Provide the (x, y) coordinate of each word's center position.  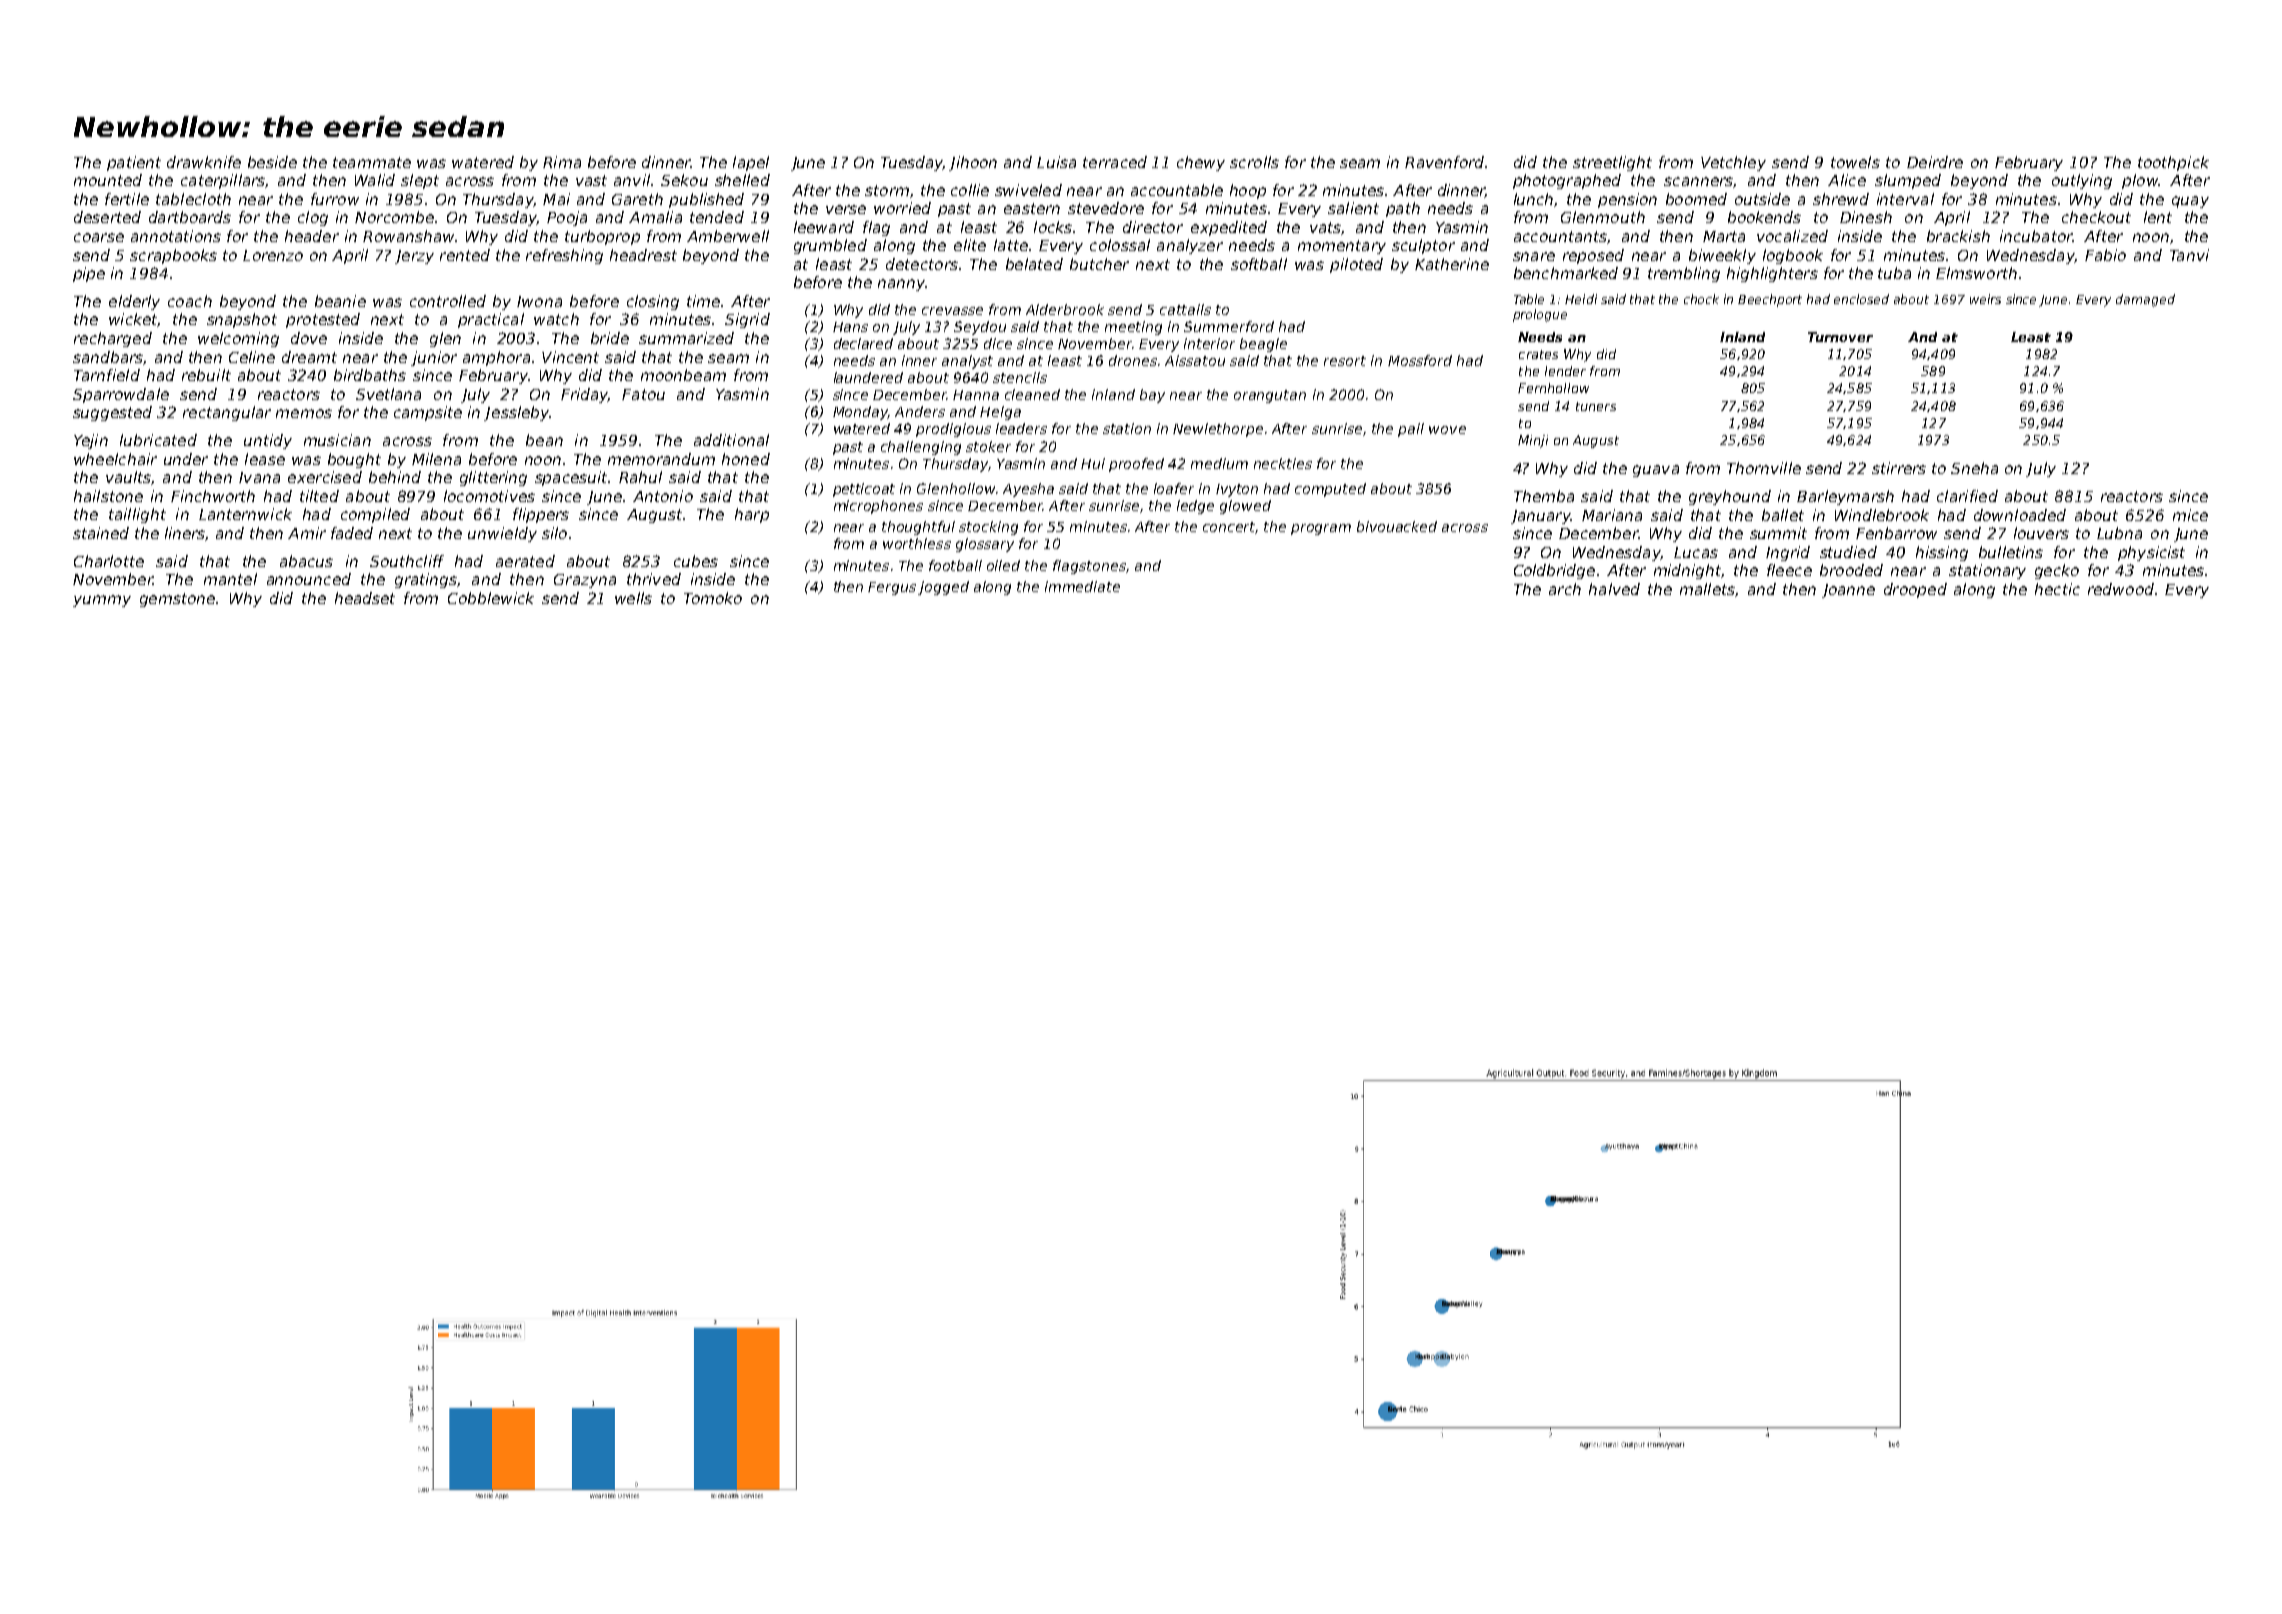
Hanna (976, 395)
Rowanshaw (408, 236)
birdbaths (370, 375)
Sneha (1974, 468)
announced (309, 579)
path (1403, 209)
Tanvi (2189, 255)
